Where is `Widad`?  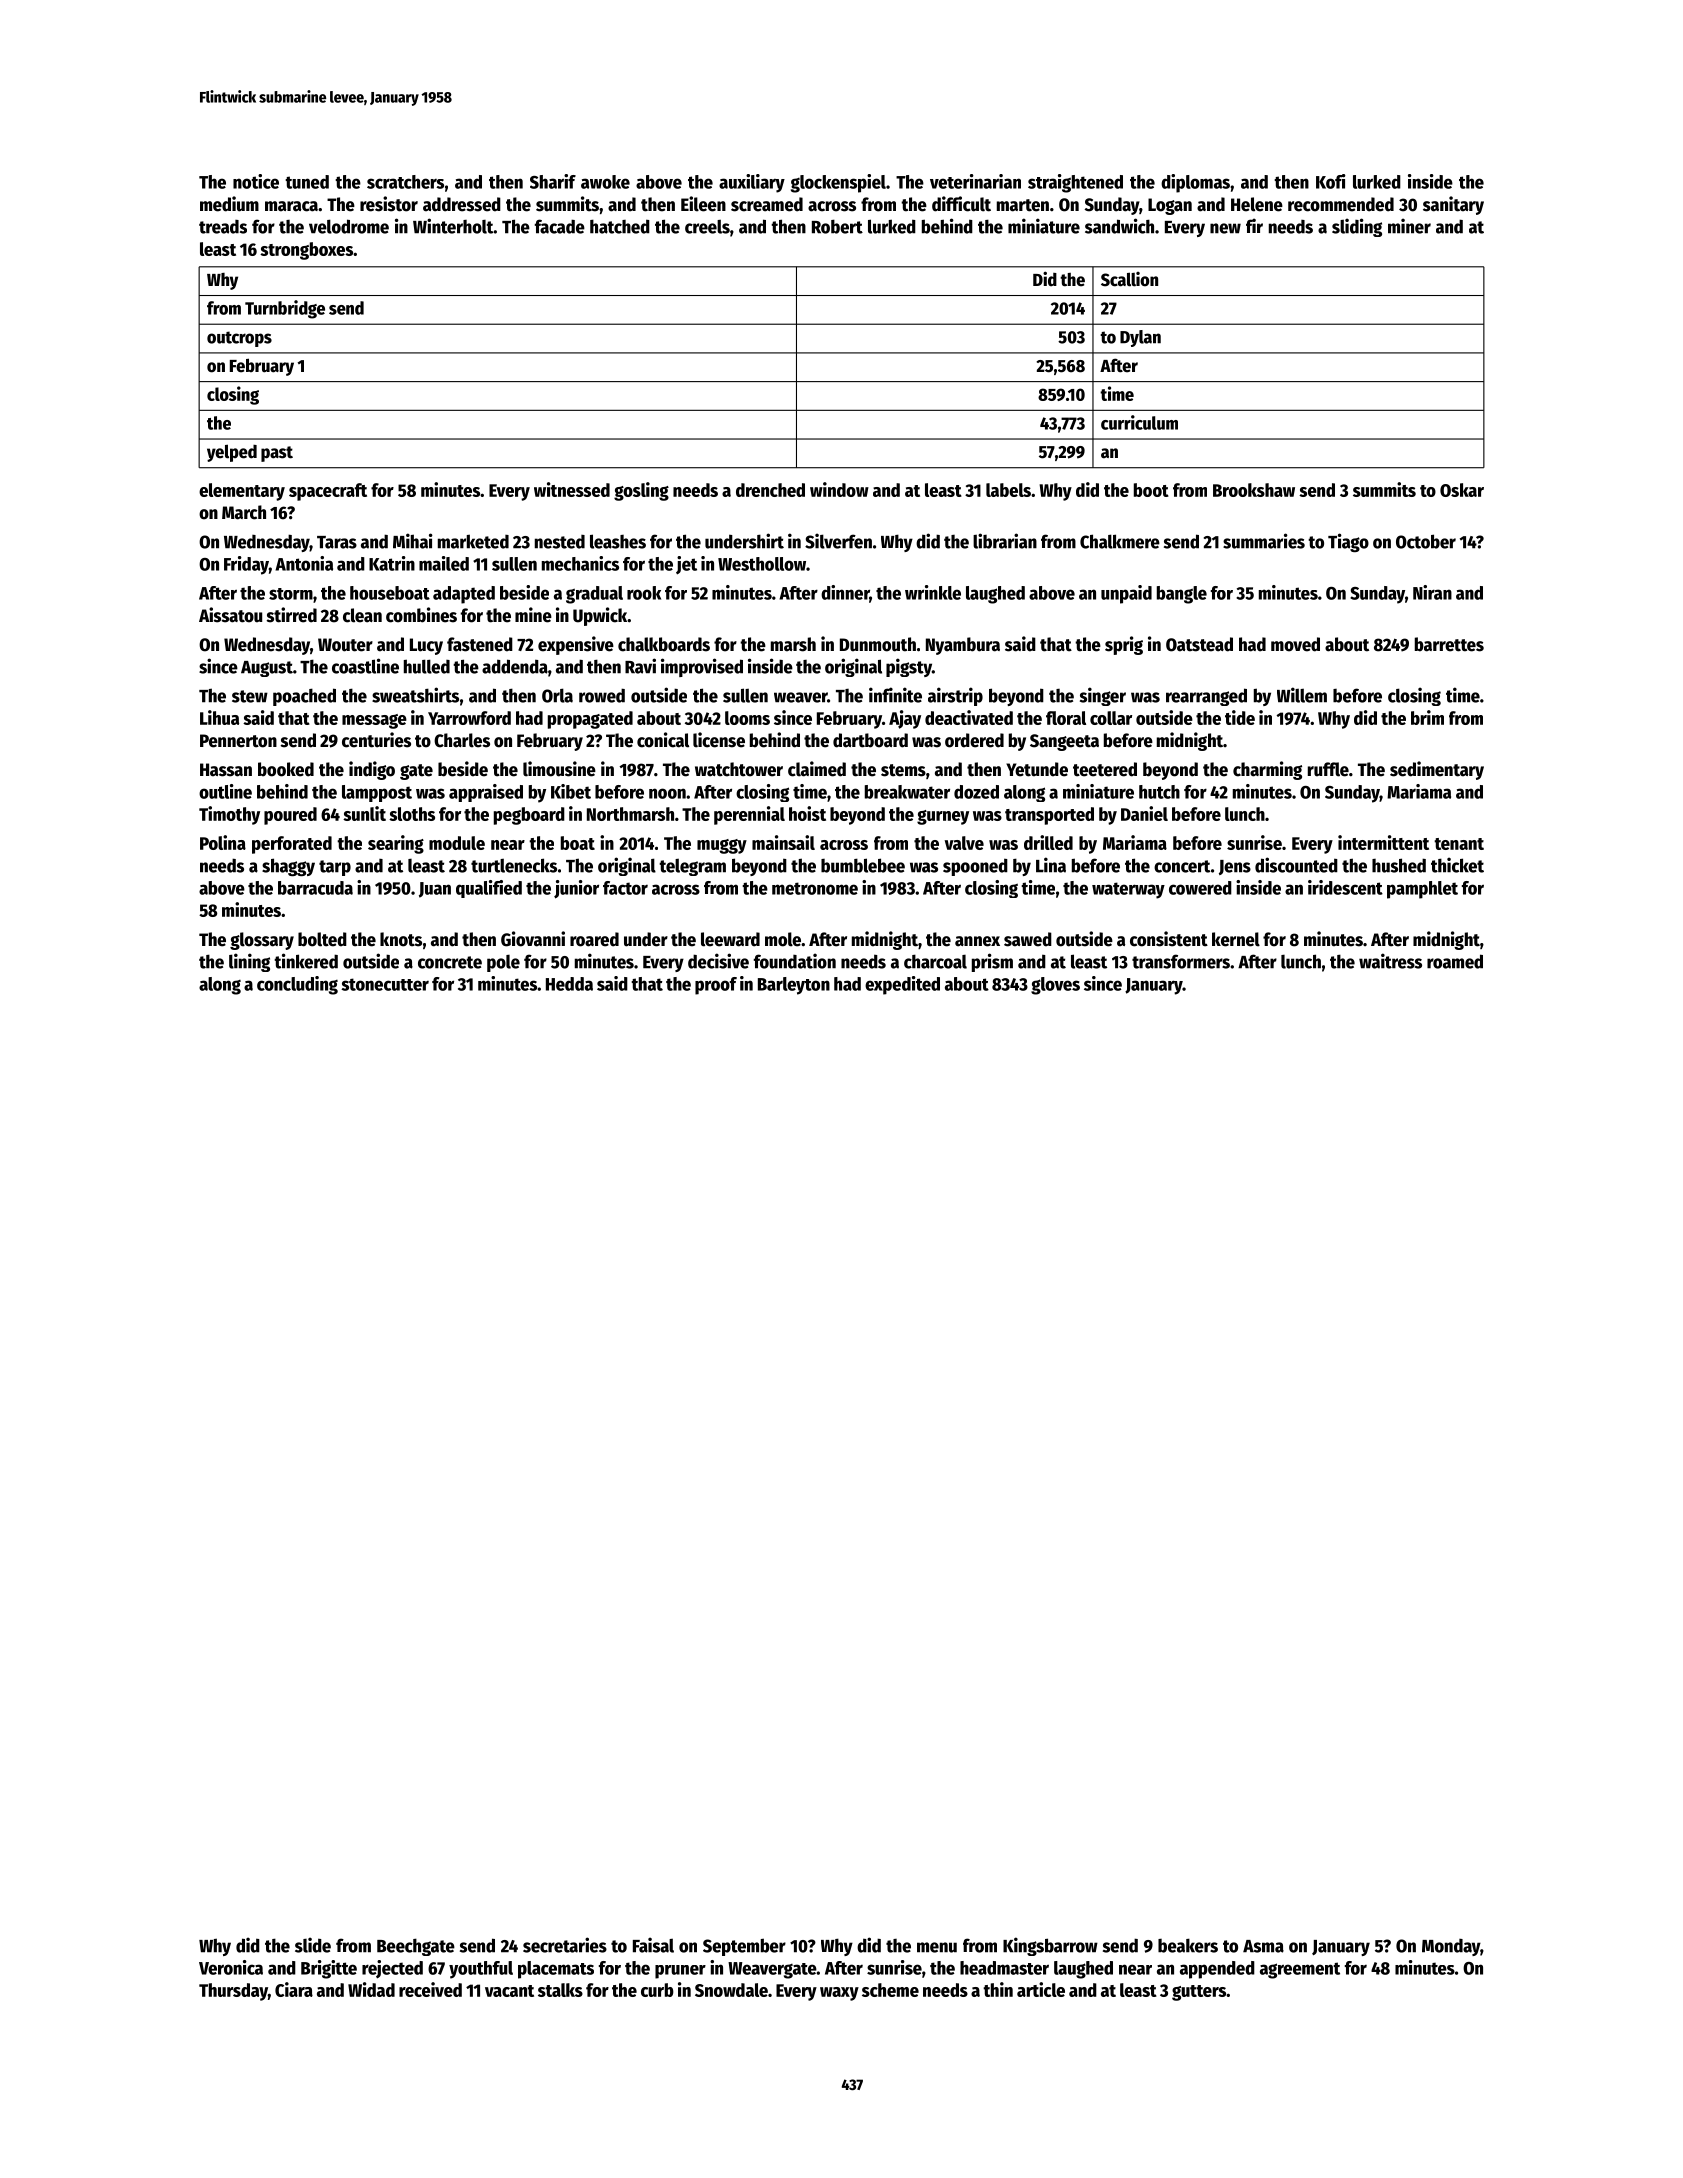 Widad is located at coordinates (371, 1989).
